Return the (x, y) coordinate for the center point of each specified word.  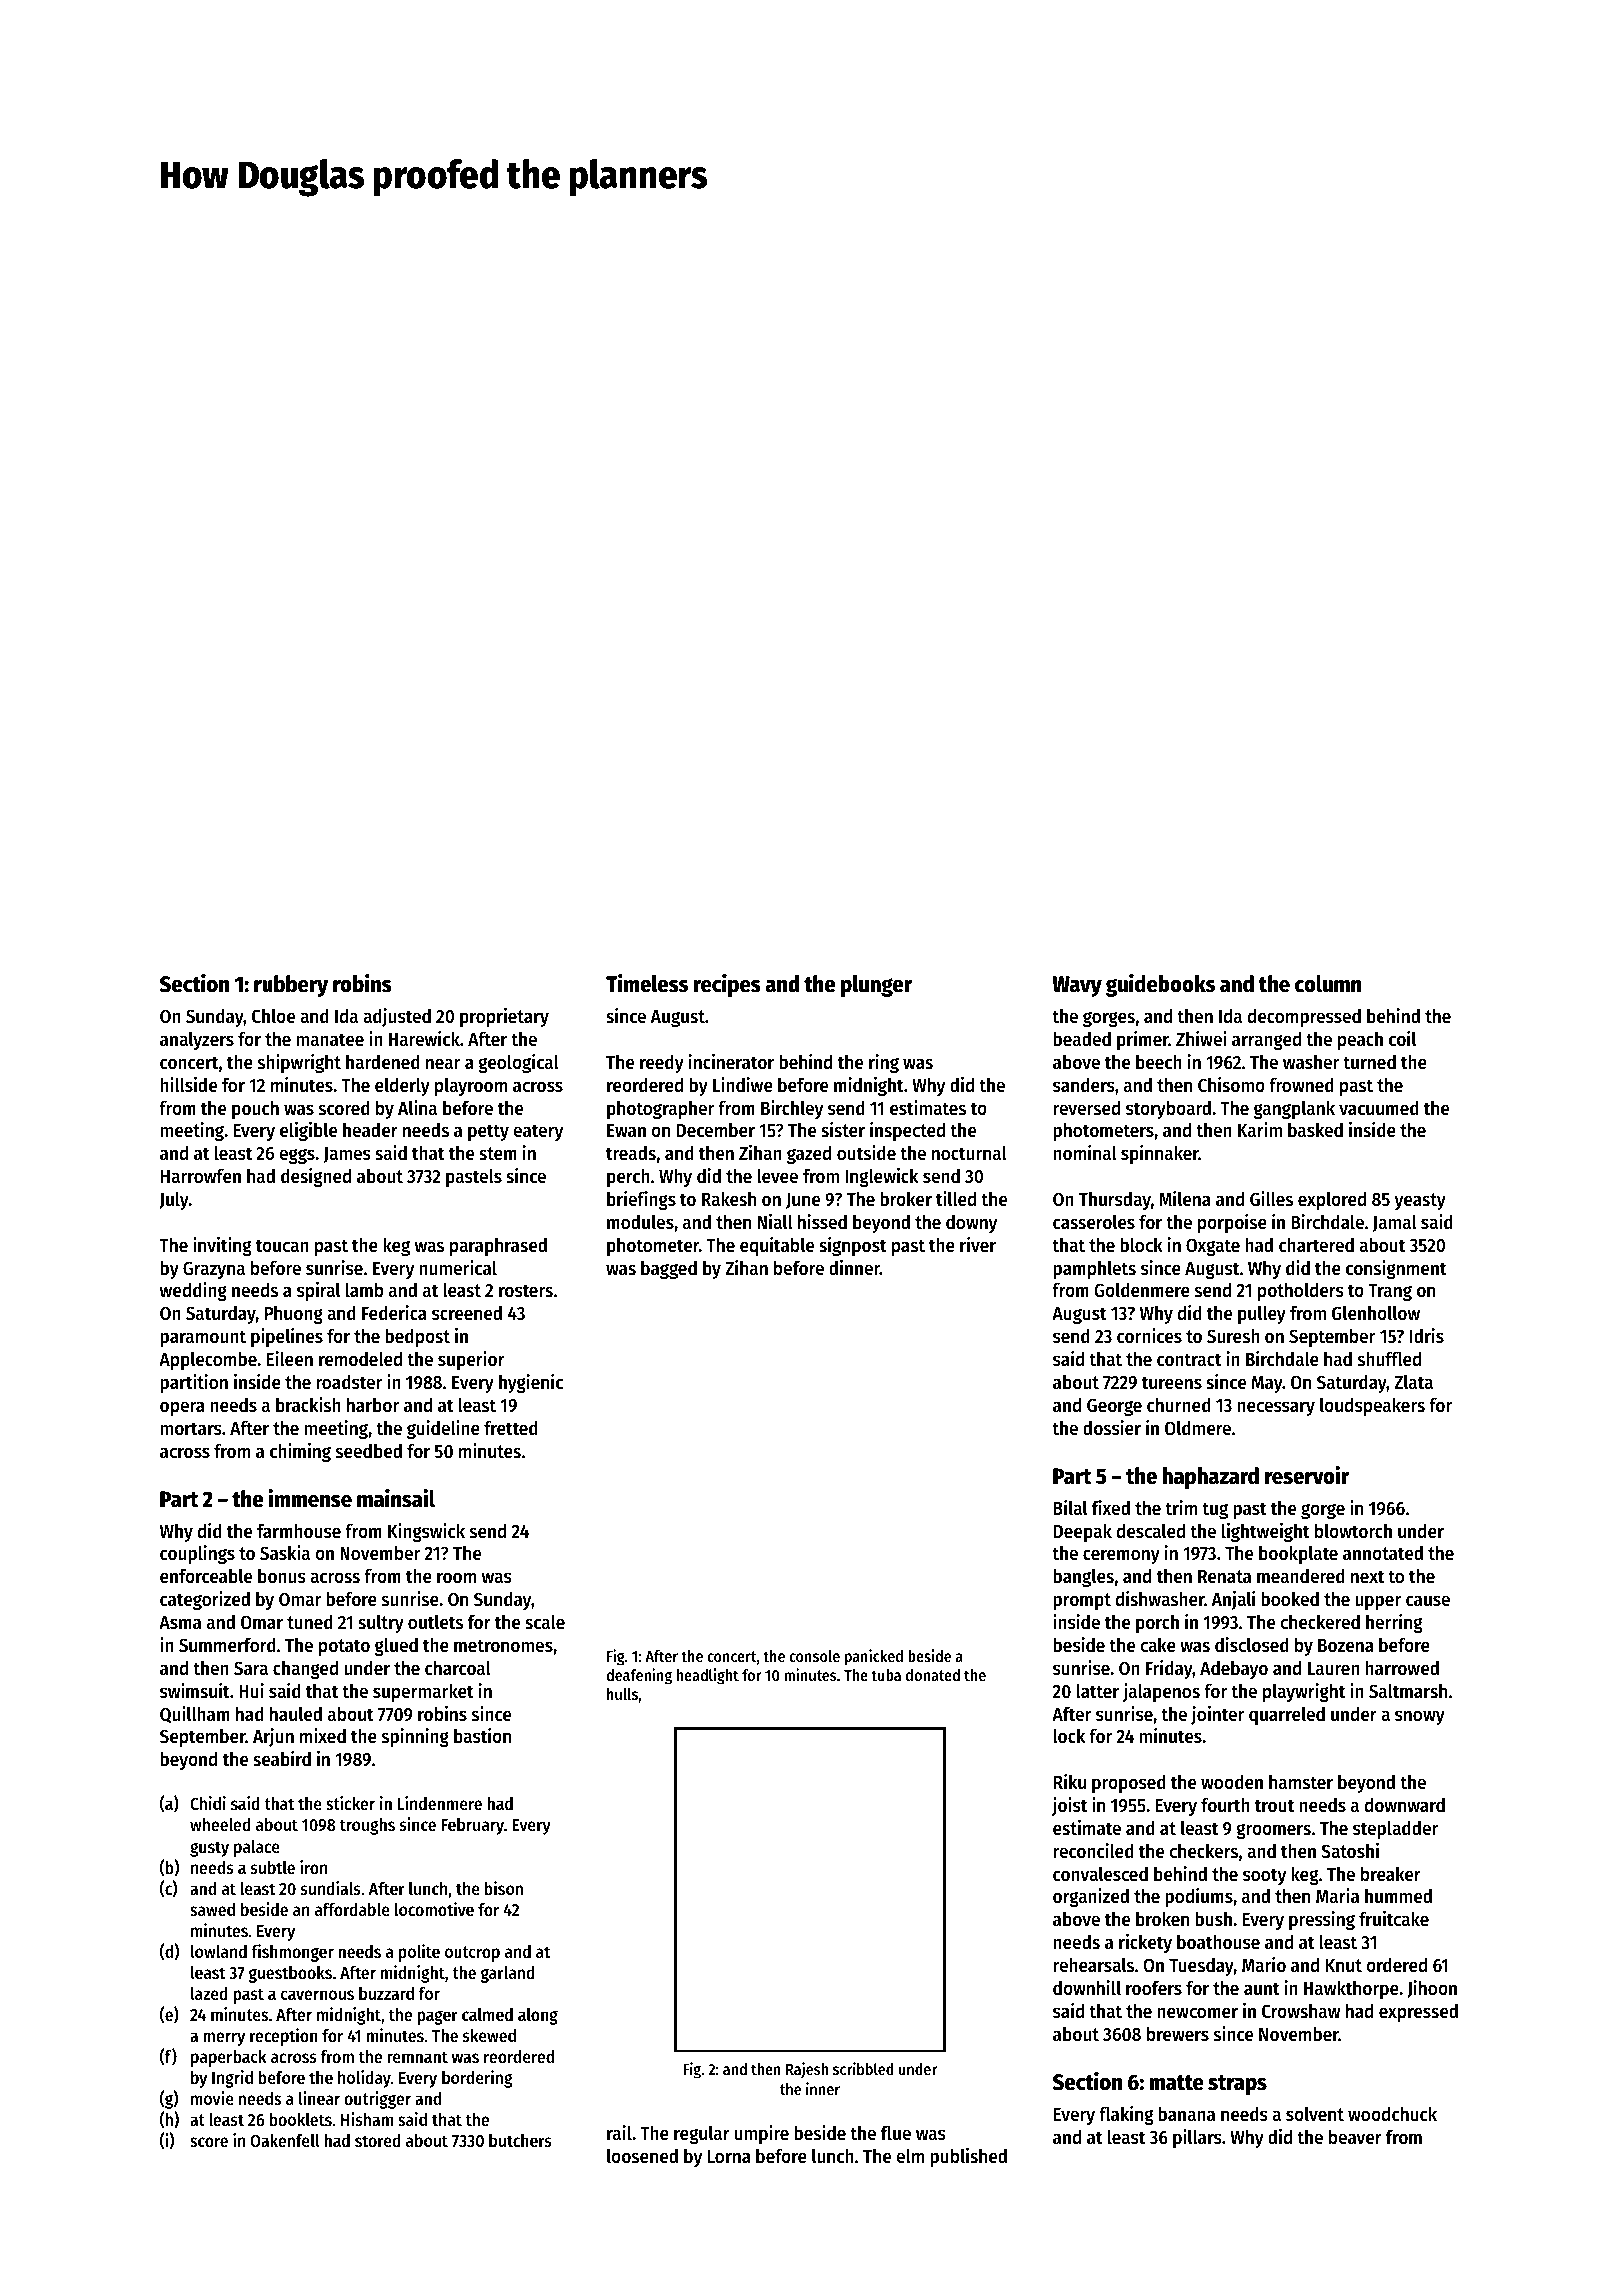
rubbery (291, 986)
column (1328, 984)
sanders (1084, 1085)
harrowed (1402, 1668)
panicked (874, 1657)
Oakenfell (285, 2140)
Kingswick (426, 1532)
